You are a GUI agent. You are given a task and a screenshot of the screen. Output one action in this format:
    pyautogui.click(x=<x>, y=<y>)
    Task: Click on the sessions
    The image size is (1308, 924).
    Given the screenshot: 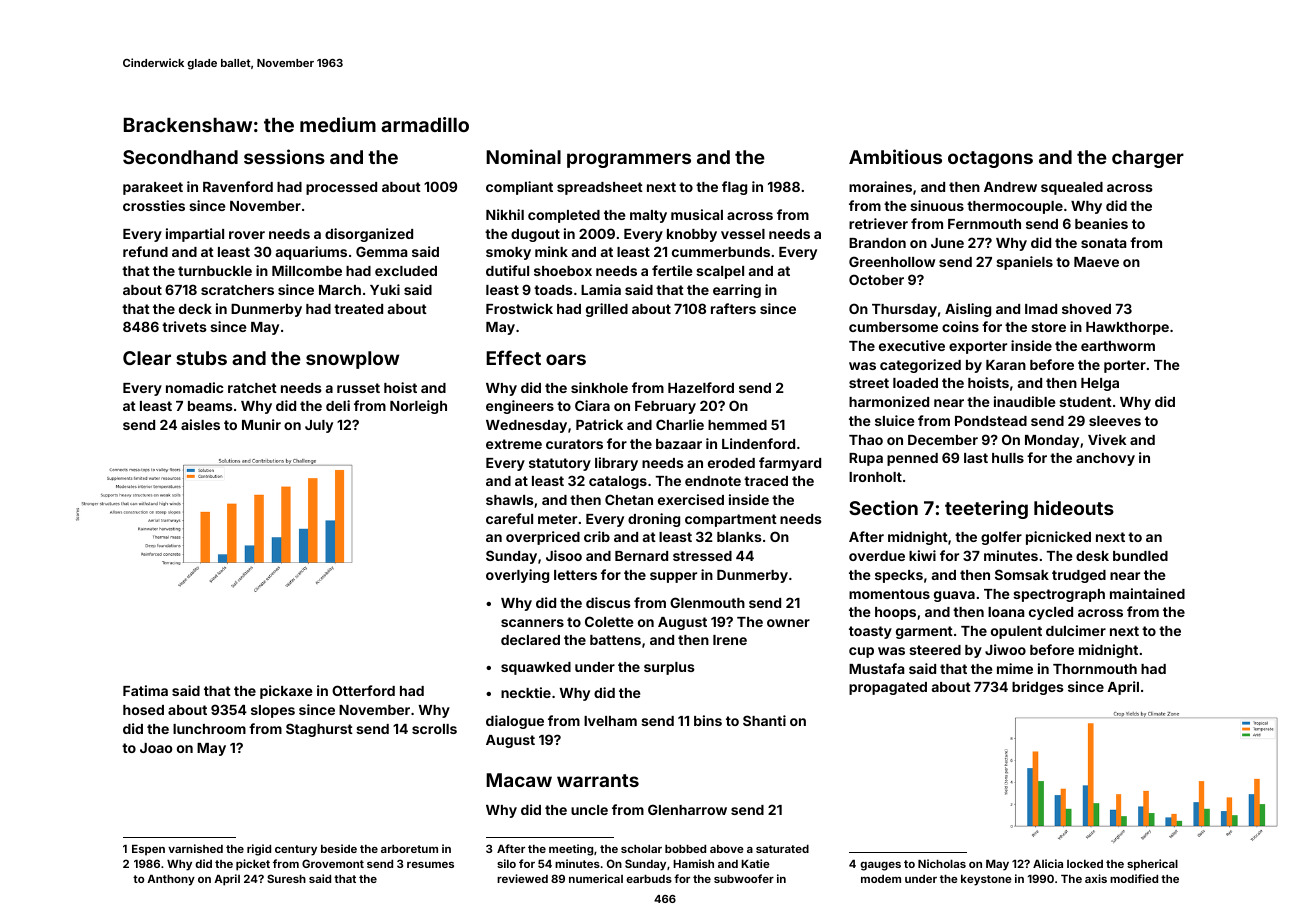 What is the action you would take?
    pyautogui.click(x=284, y=156)
